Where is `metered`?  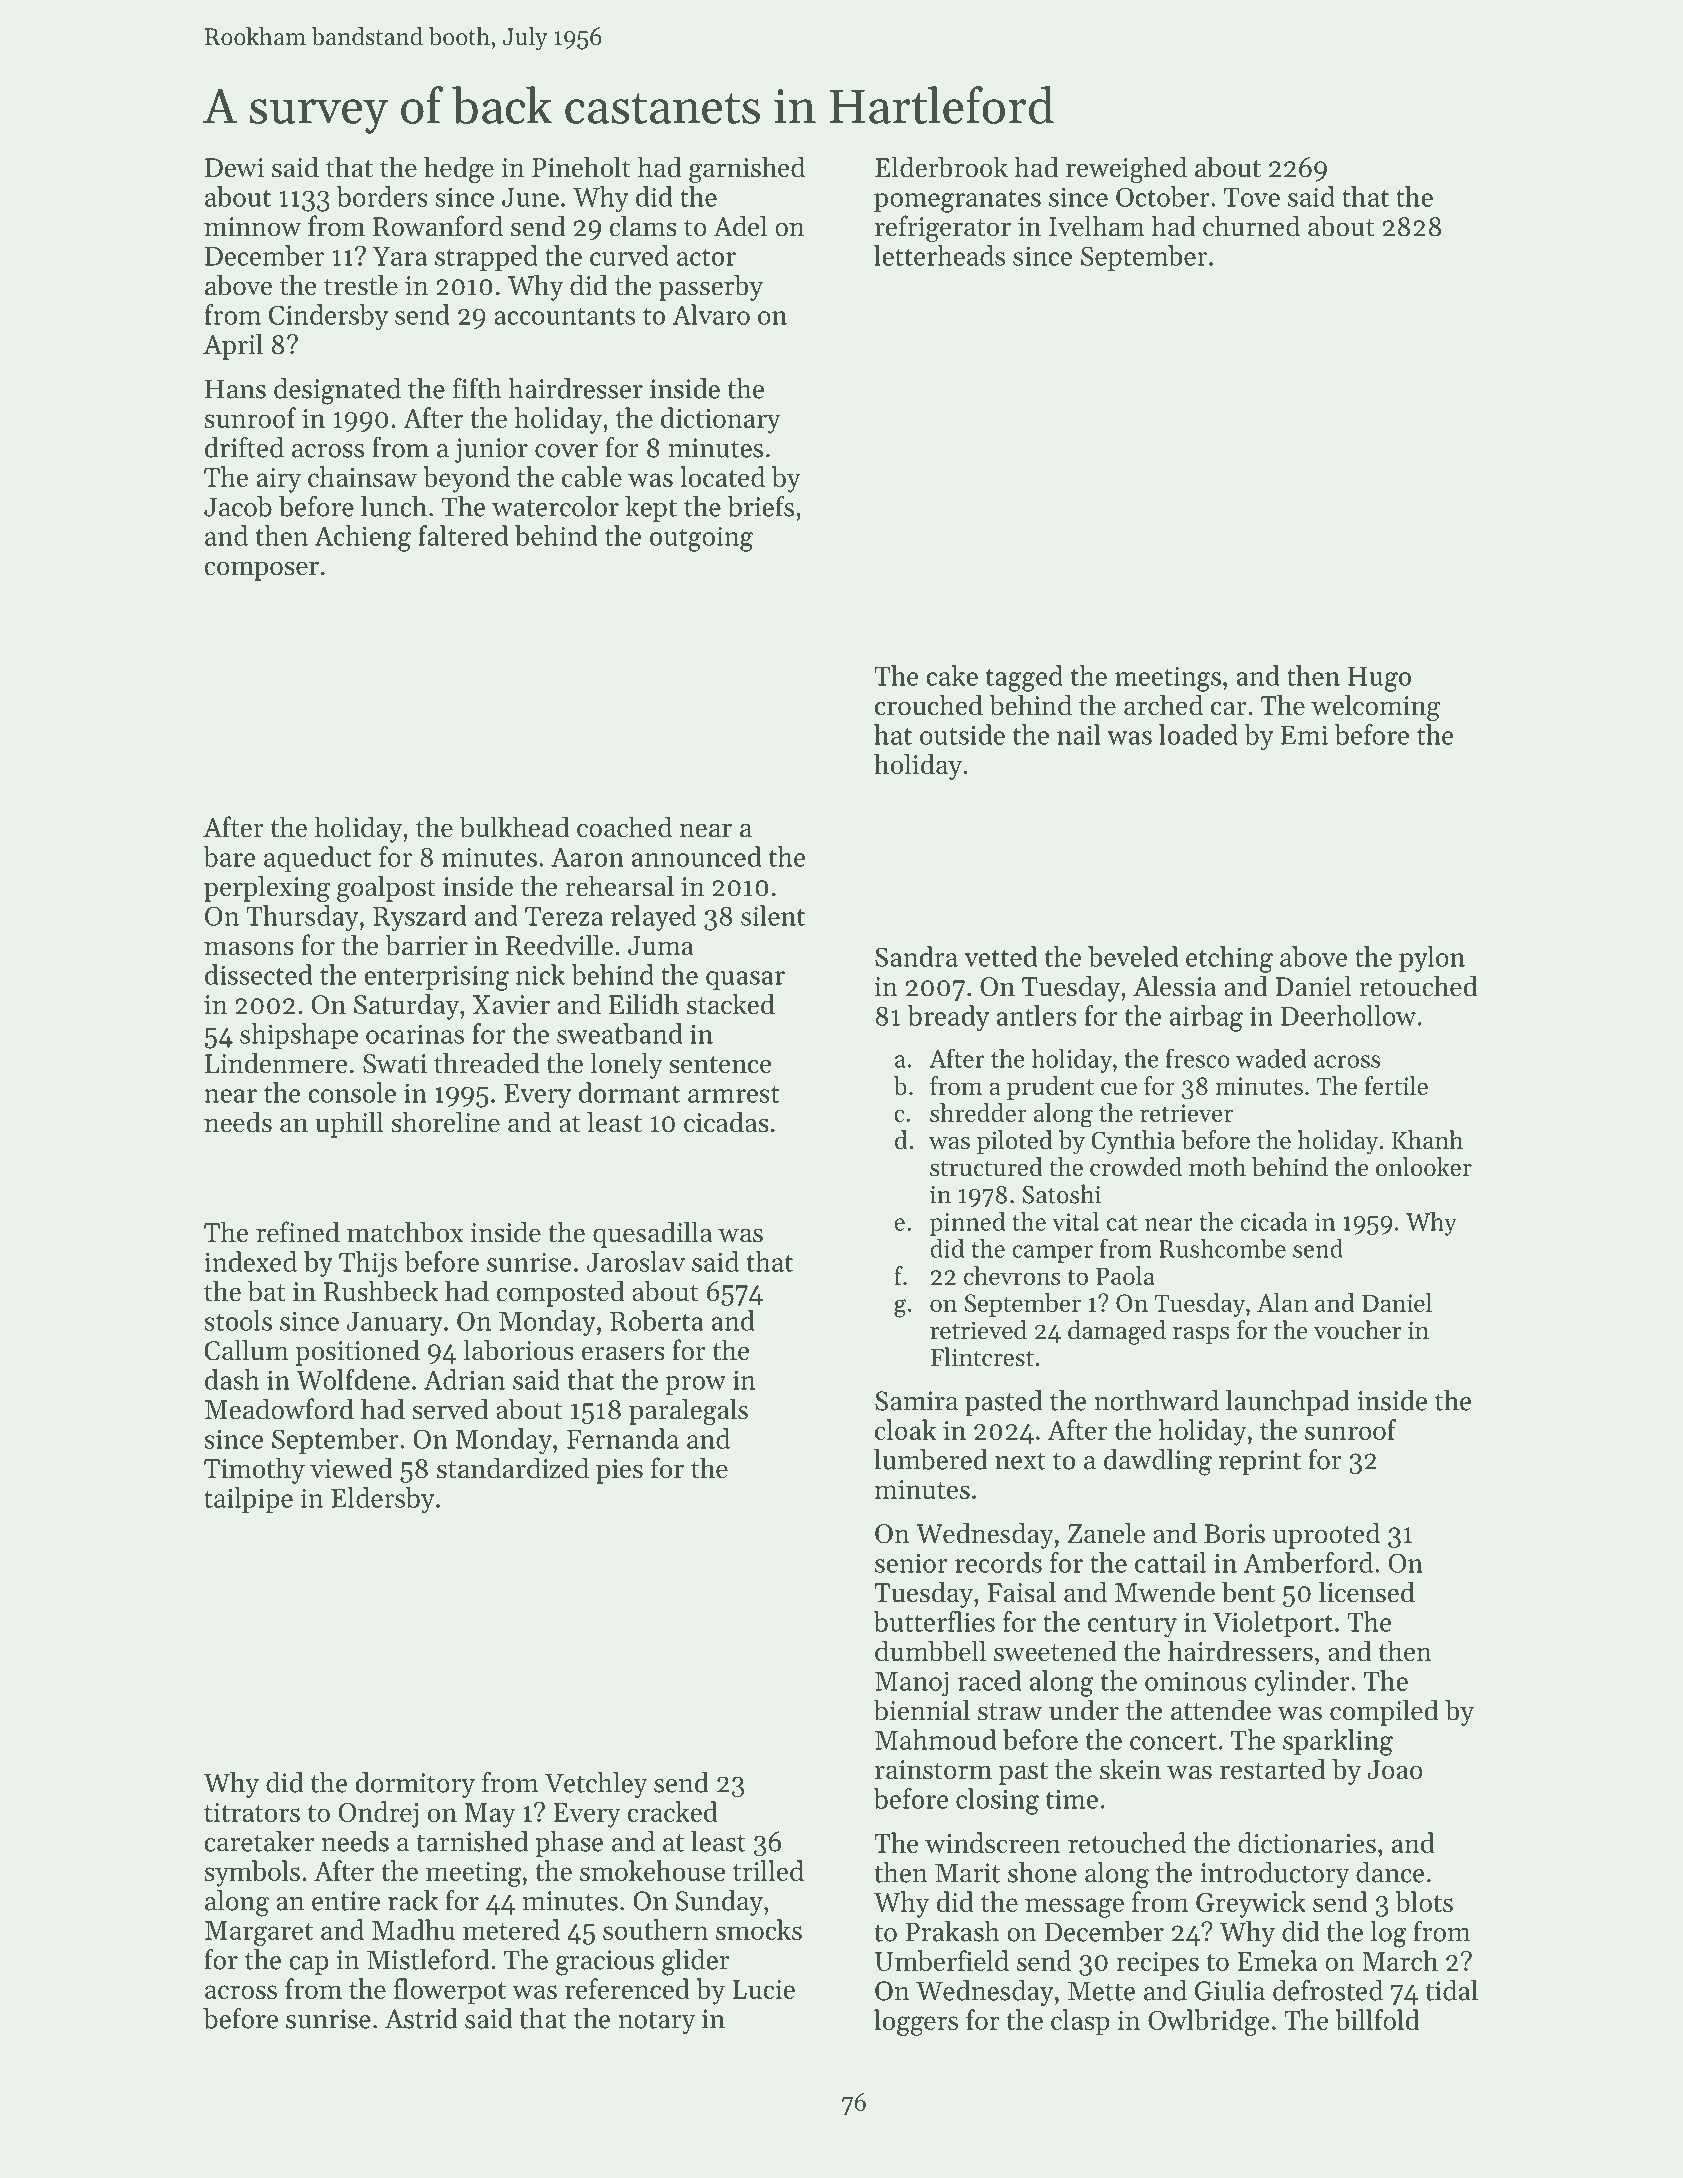
metered is located at coordinates (511, 1929).
